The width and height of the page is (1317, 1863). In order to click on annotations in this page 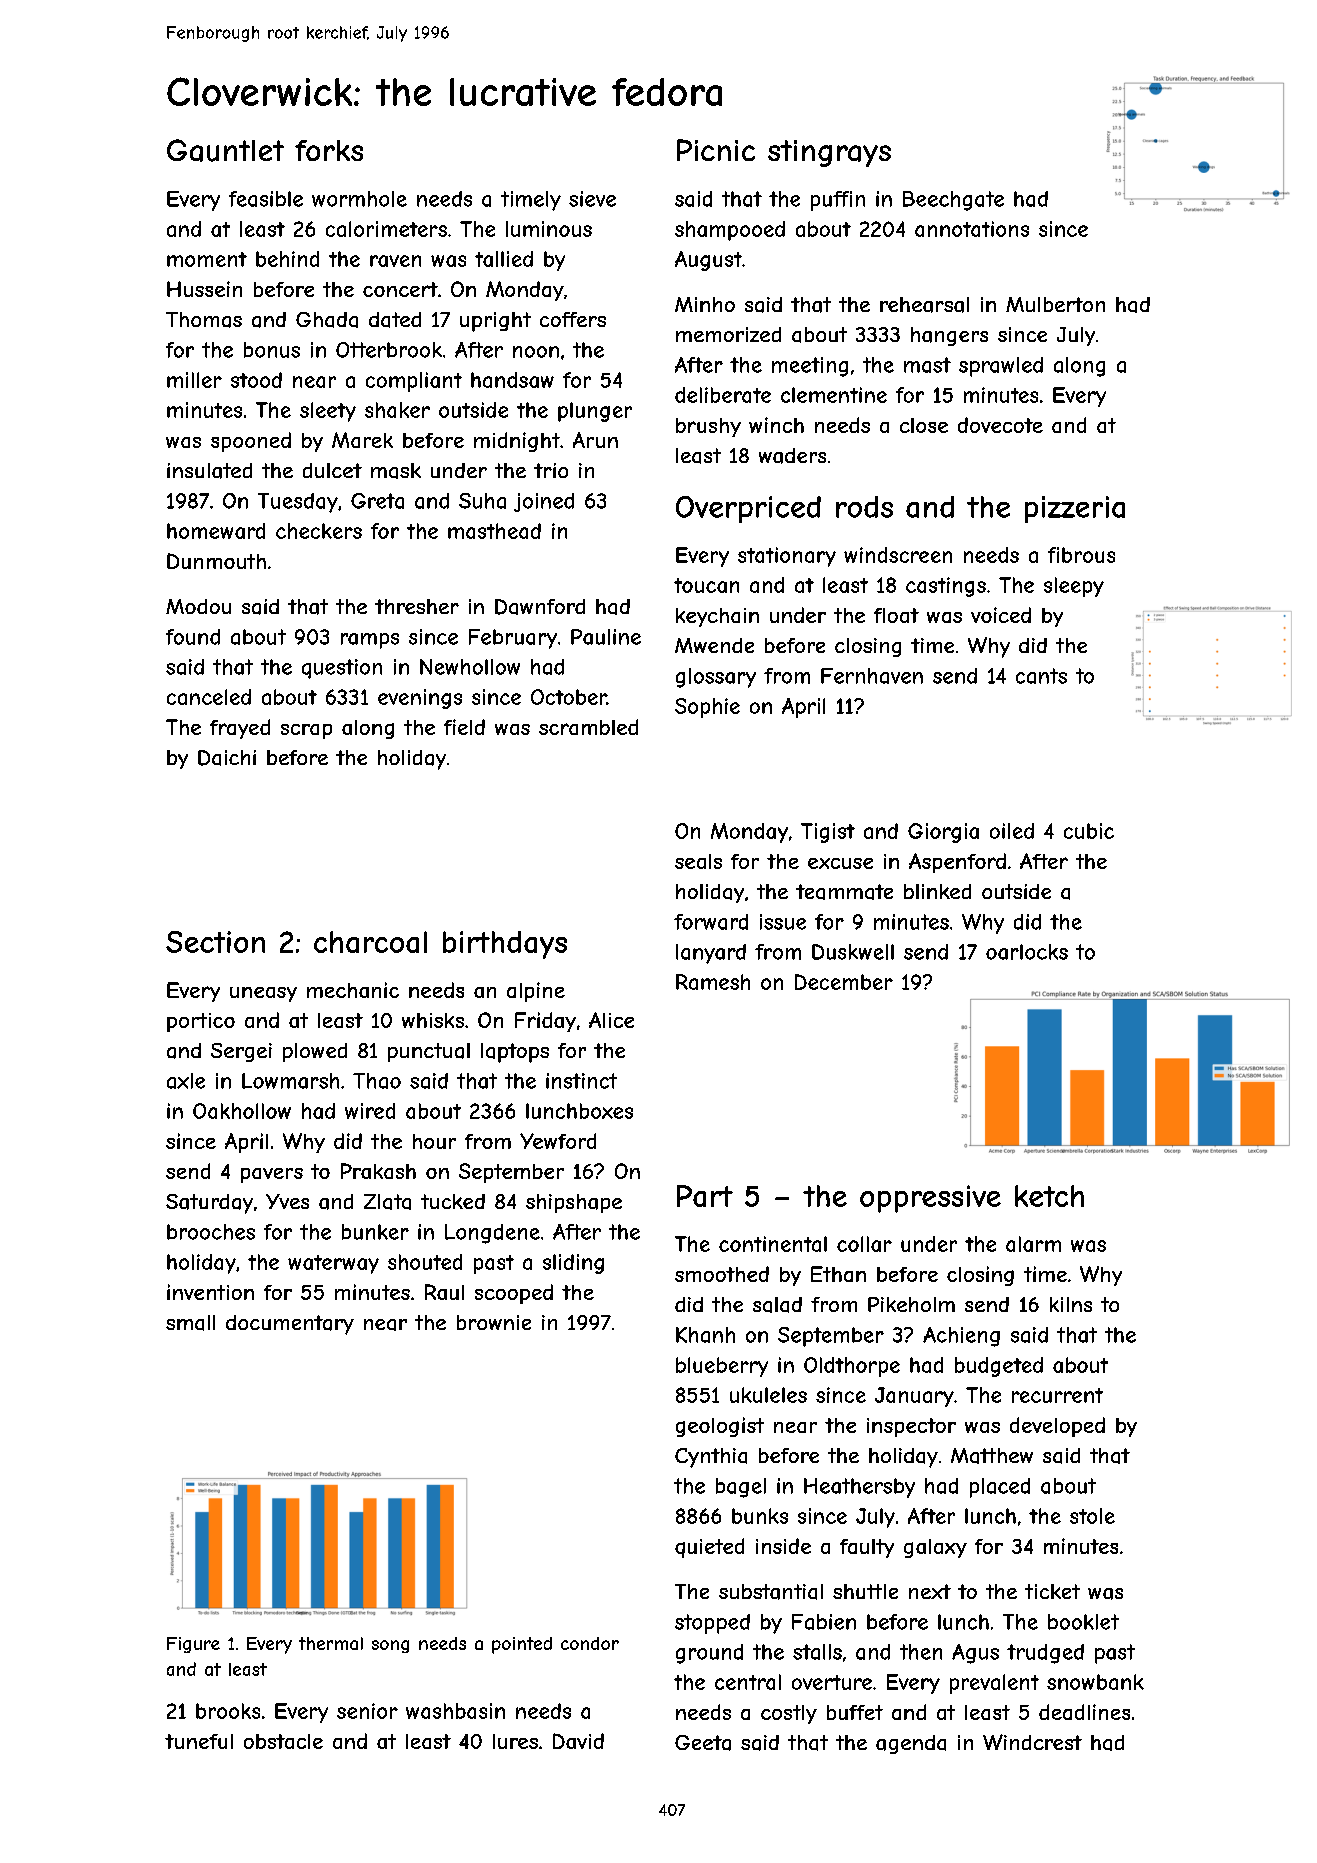, I will do `click(972, 229)`.
